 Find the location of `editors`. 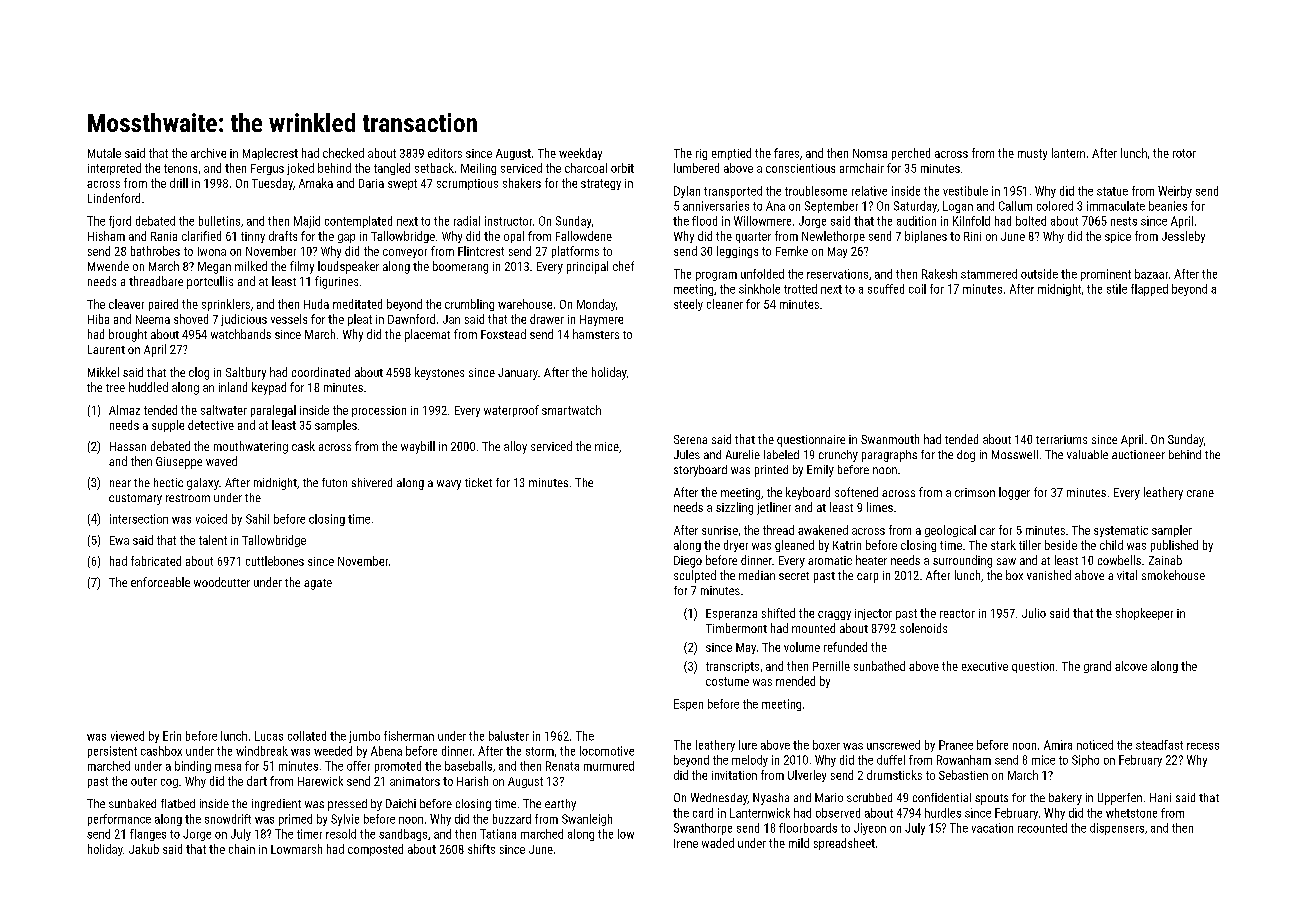

editors is located at coordinates (445, 153).
